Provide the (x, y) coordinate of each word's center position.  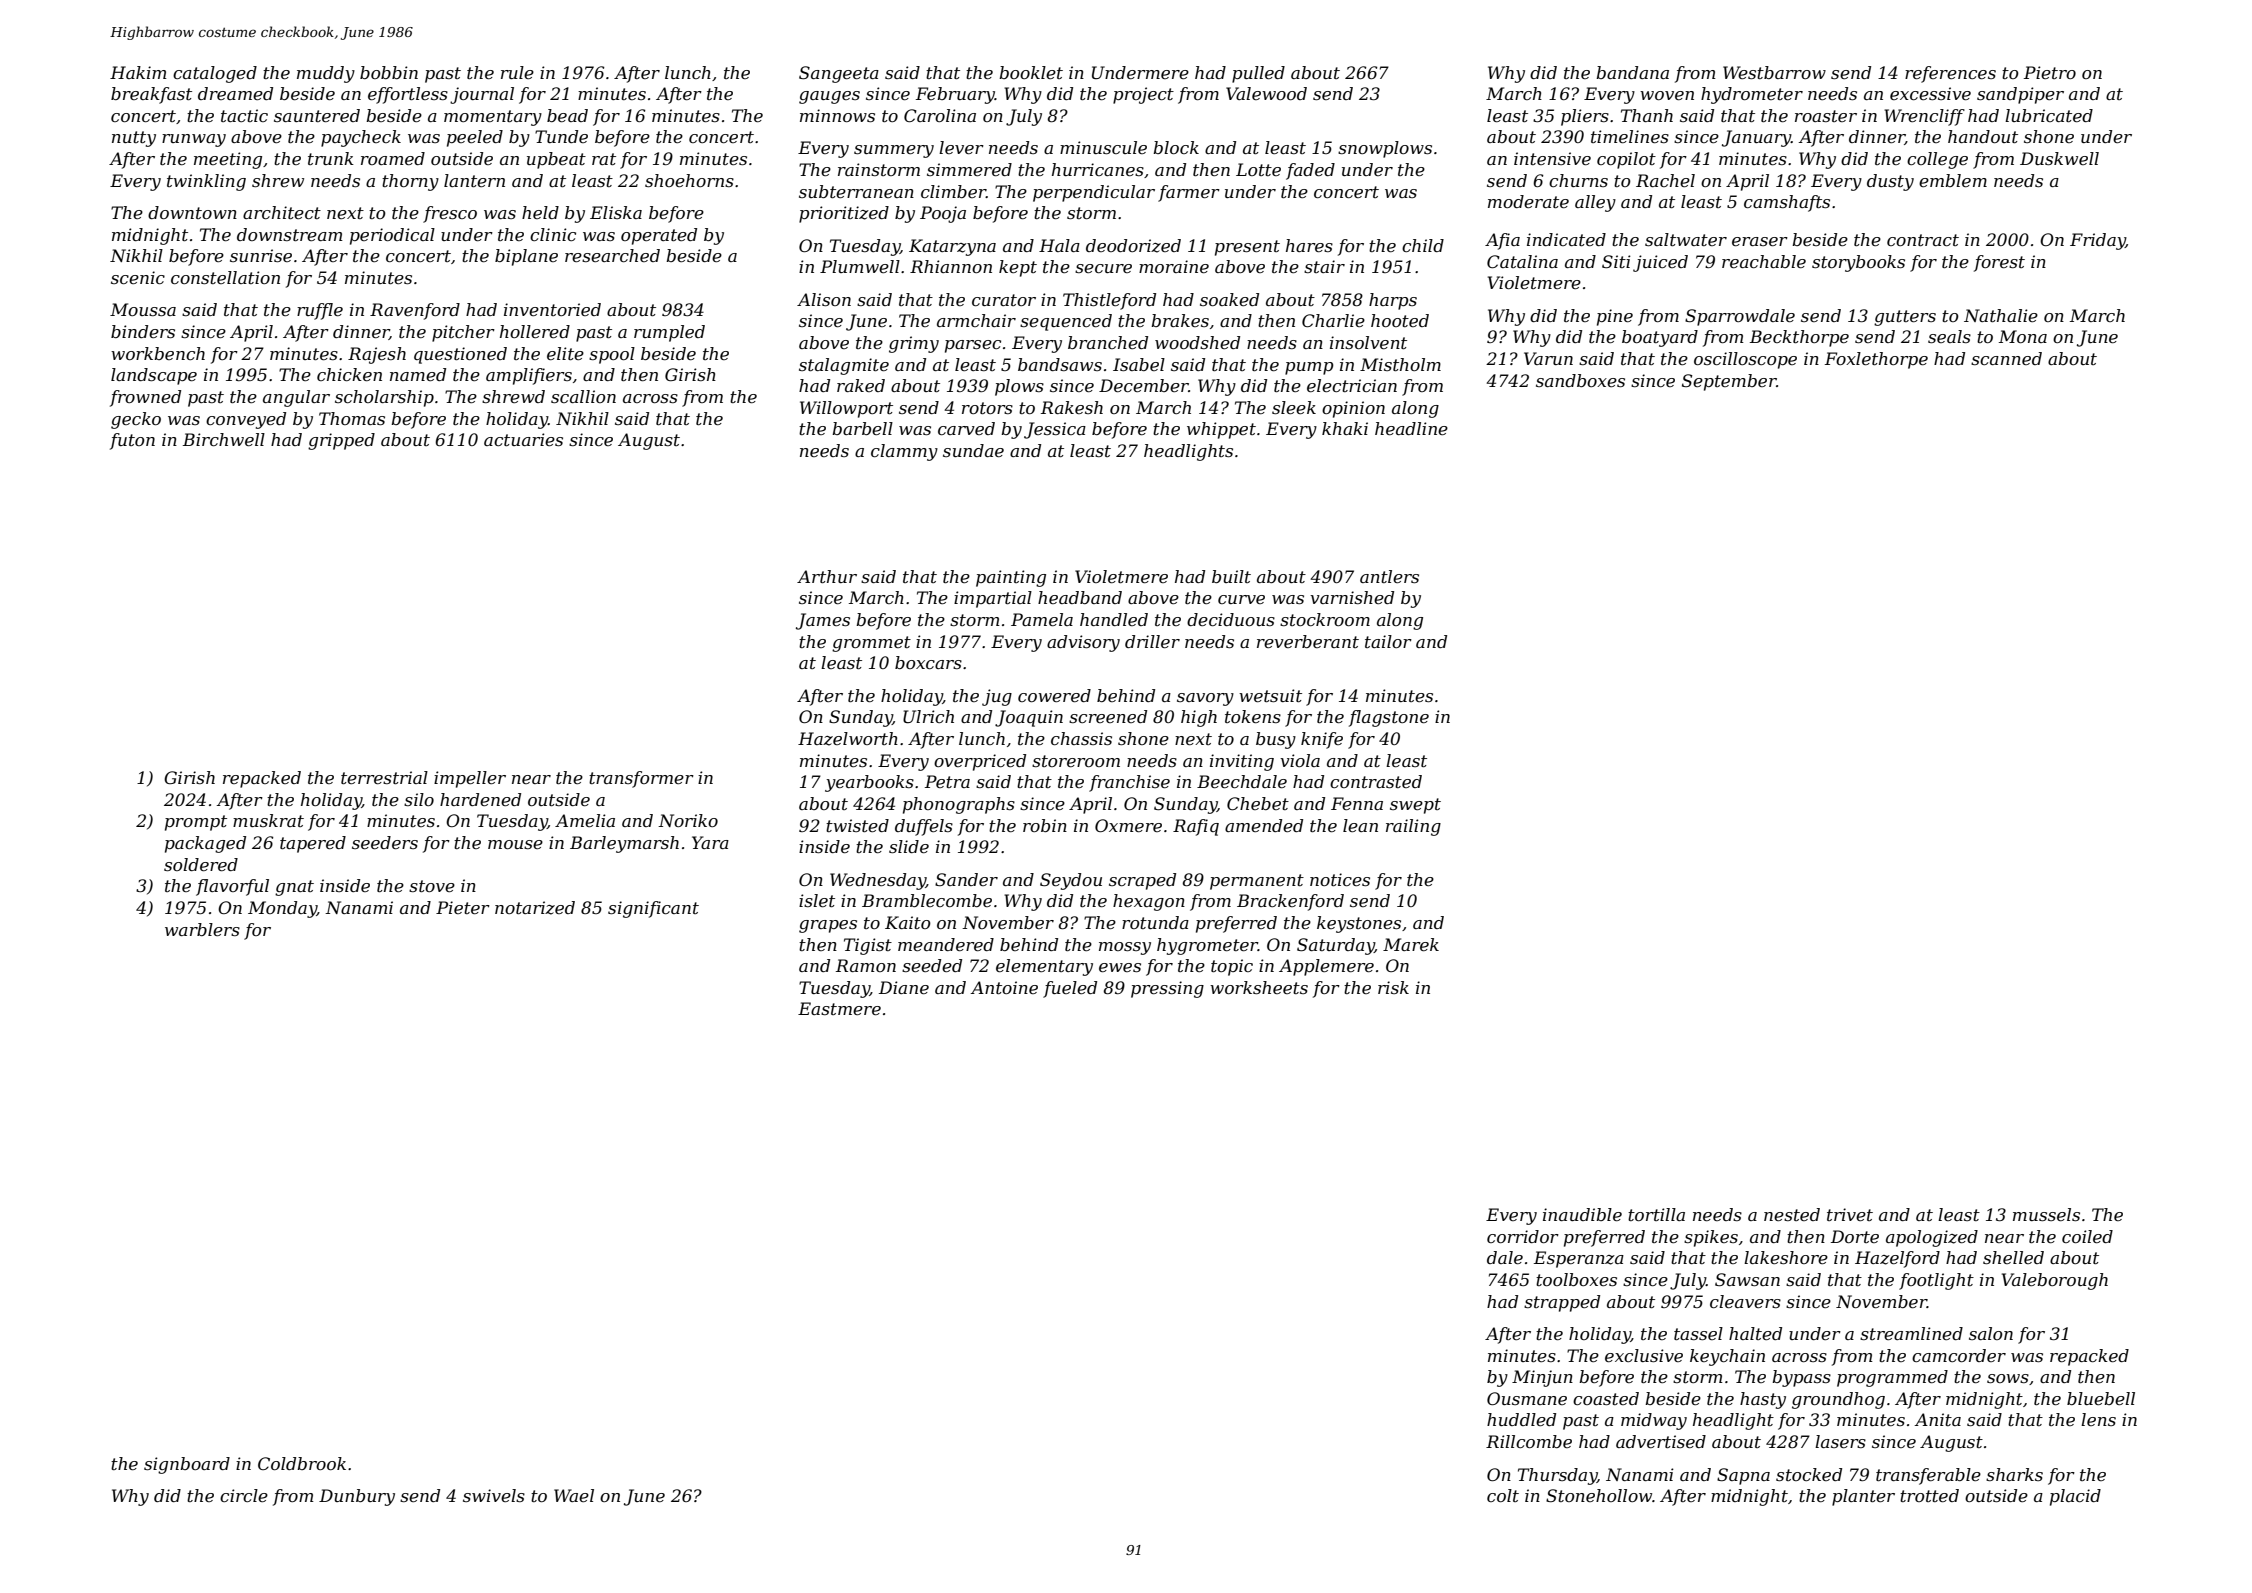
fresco (450, 214)
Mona (2023, 336)
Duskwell (2059, 158)
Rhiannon (951, 266)
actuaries (523, 439)
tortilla (1656, 1214)
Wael (574, 1495)
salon (1991, 1333)
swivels (494, 1495)
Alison (824, 299)
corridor (1523, 1236)
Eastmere (839, 1008)
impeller (470, 779)
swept (1415, 806)
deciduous (1231, 619)
